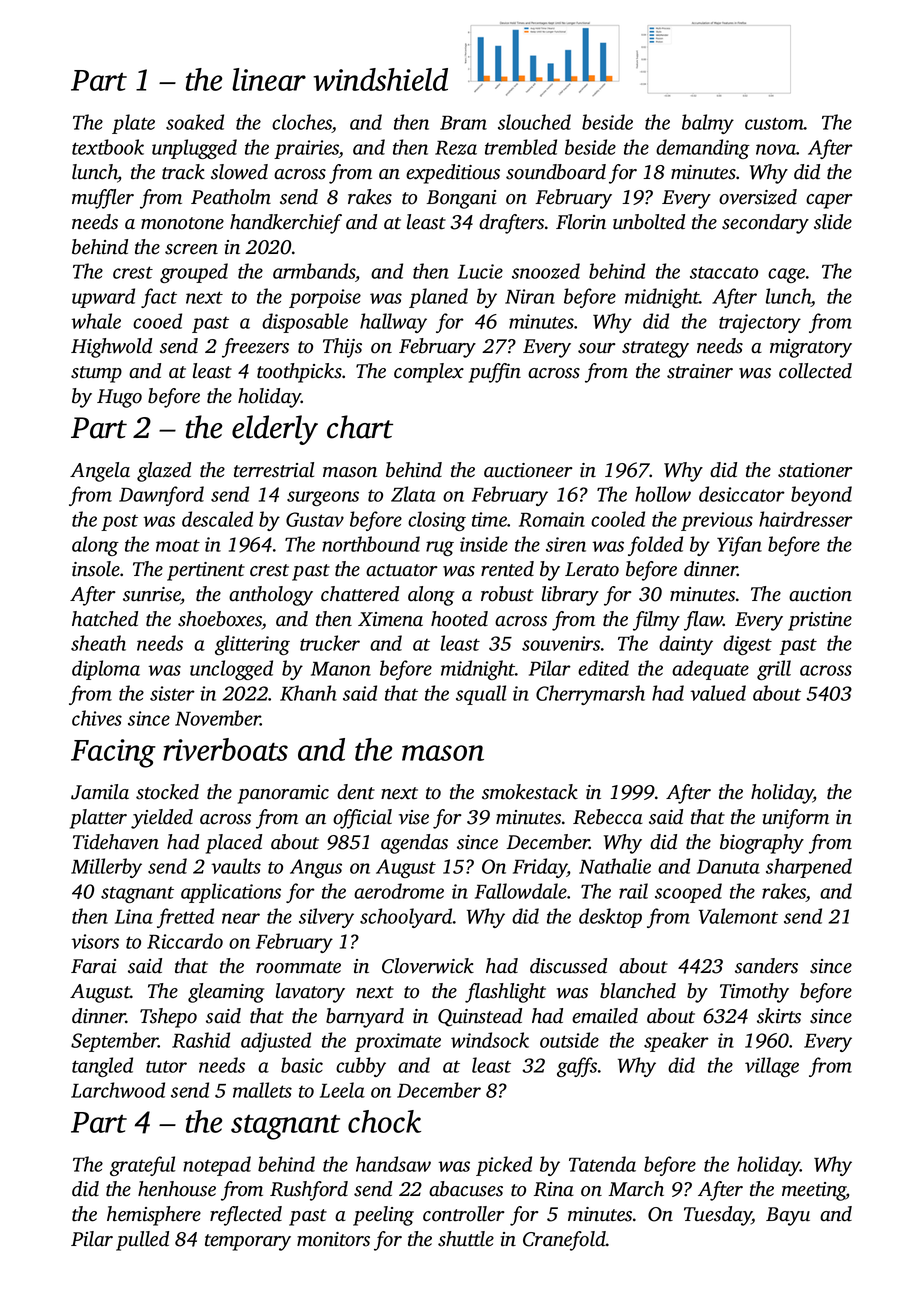  Describe the element at coordinates (217, 1166) in the page. I see `notepad` at that location.
